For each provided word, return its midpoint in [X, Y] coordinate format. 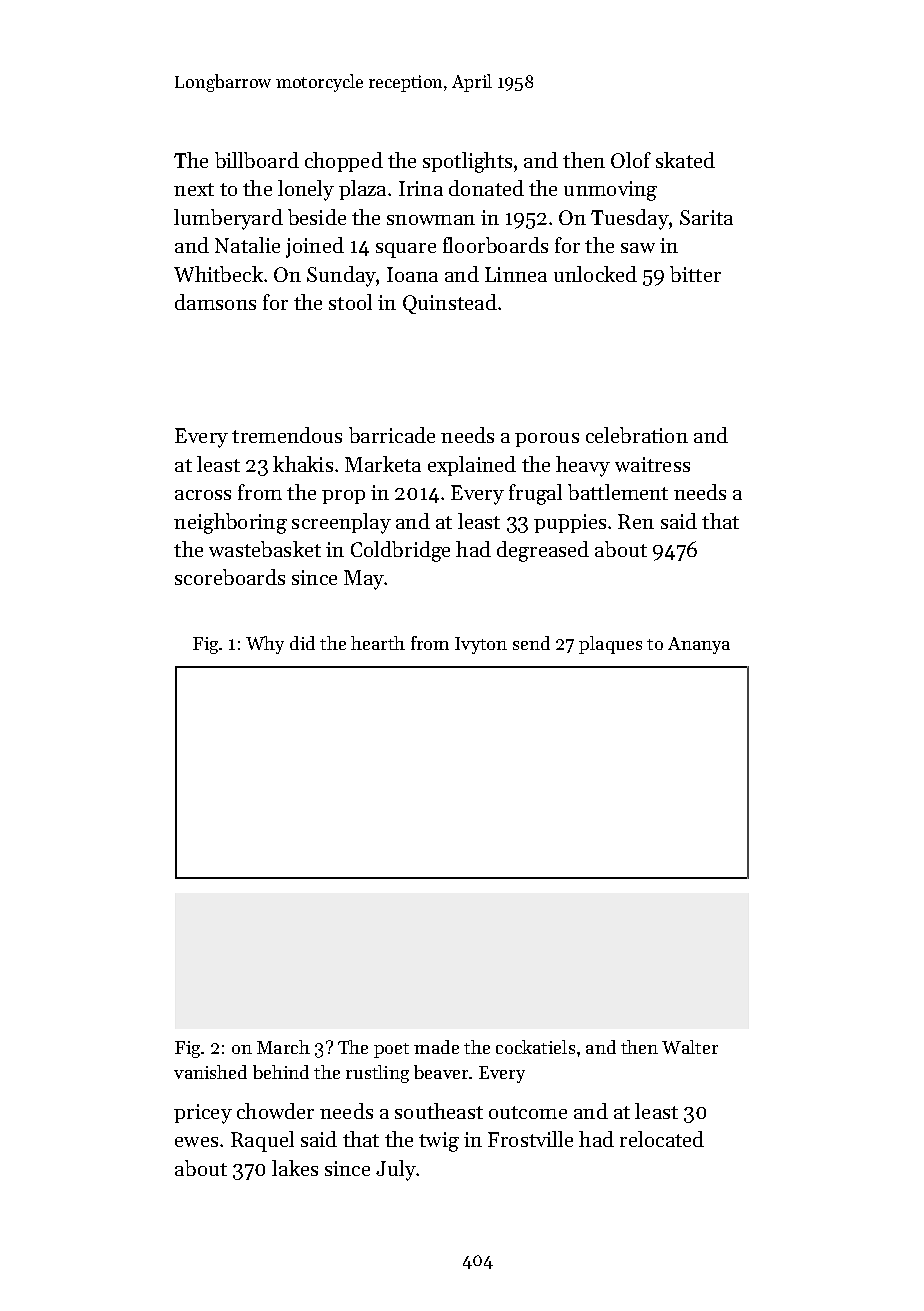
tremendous [287, 435]
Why [265, 645]
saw [638, 248]
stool [350, 302]
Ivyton [481, 645]
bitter [695, 274]
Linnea [516, 274]
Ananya [699, 645]
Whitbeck [218, 274]
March [283, 1047]
